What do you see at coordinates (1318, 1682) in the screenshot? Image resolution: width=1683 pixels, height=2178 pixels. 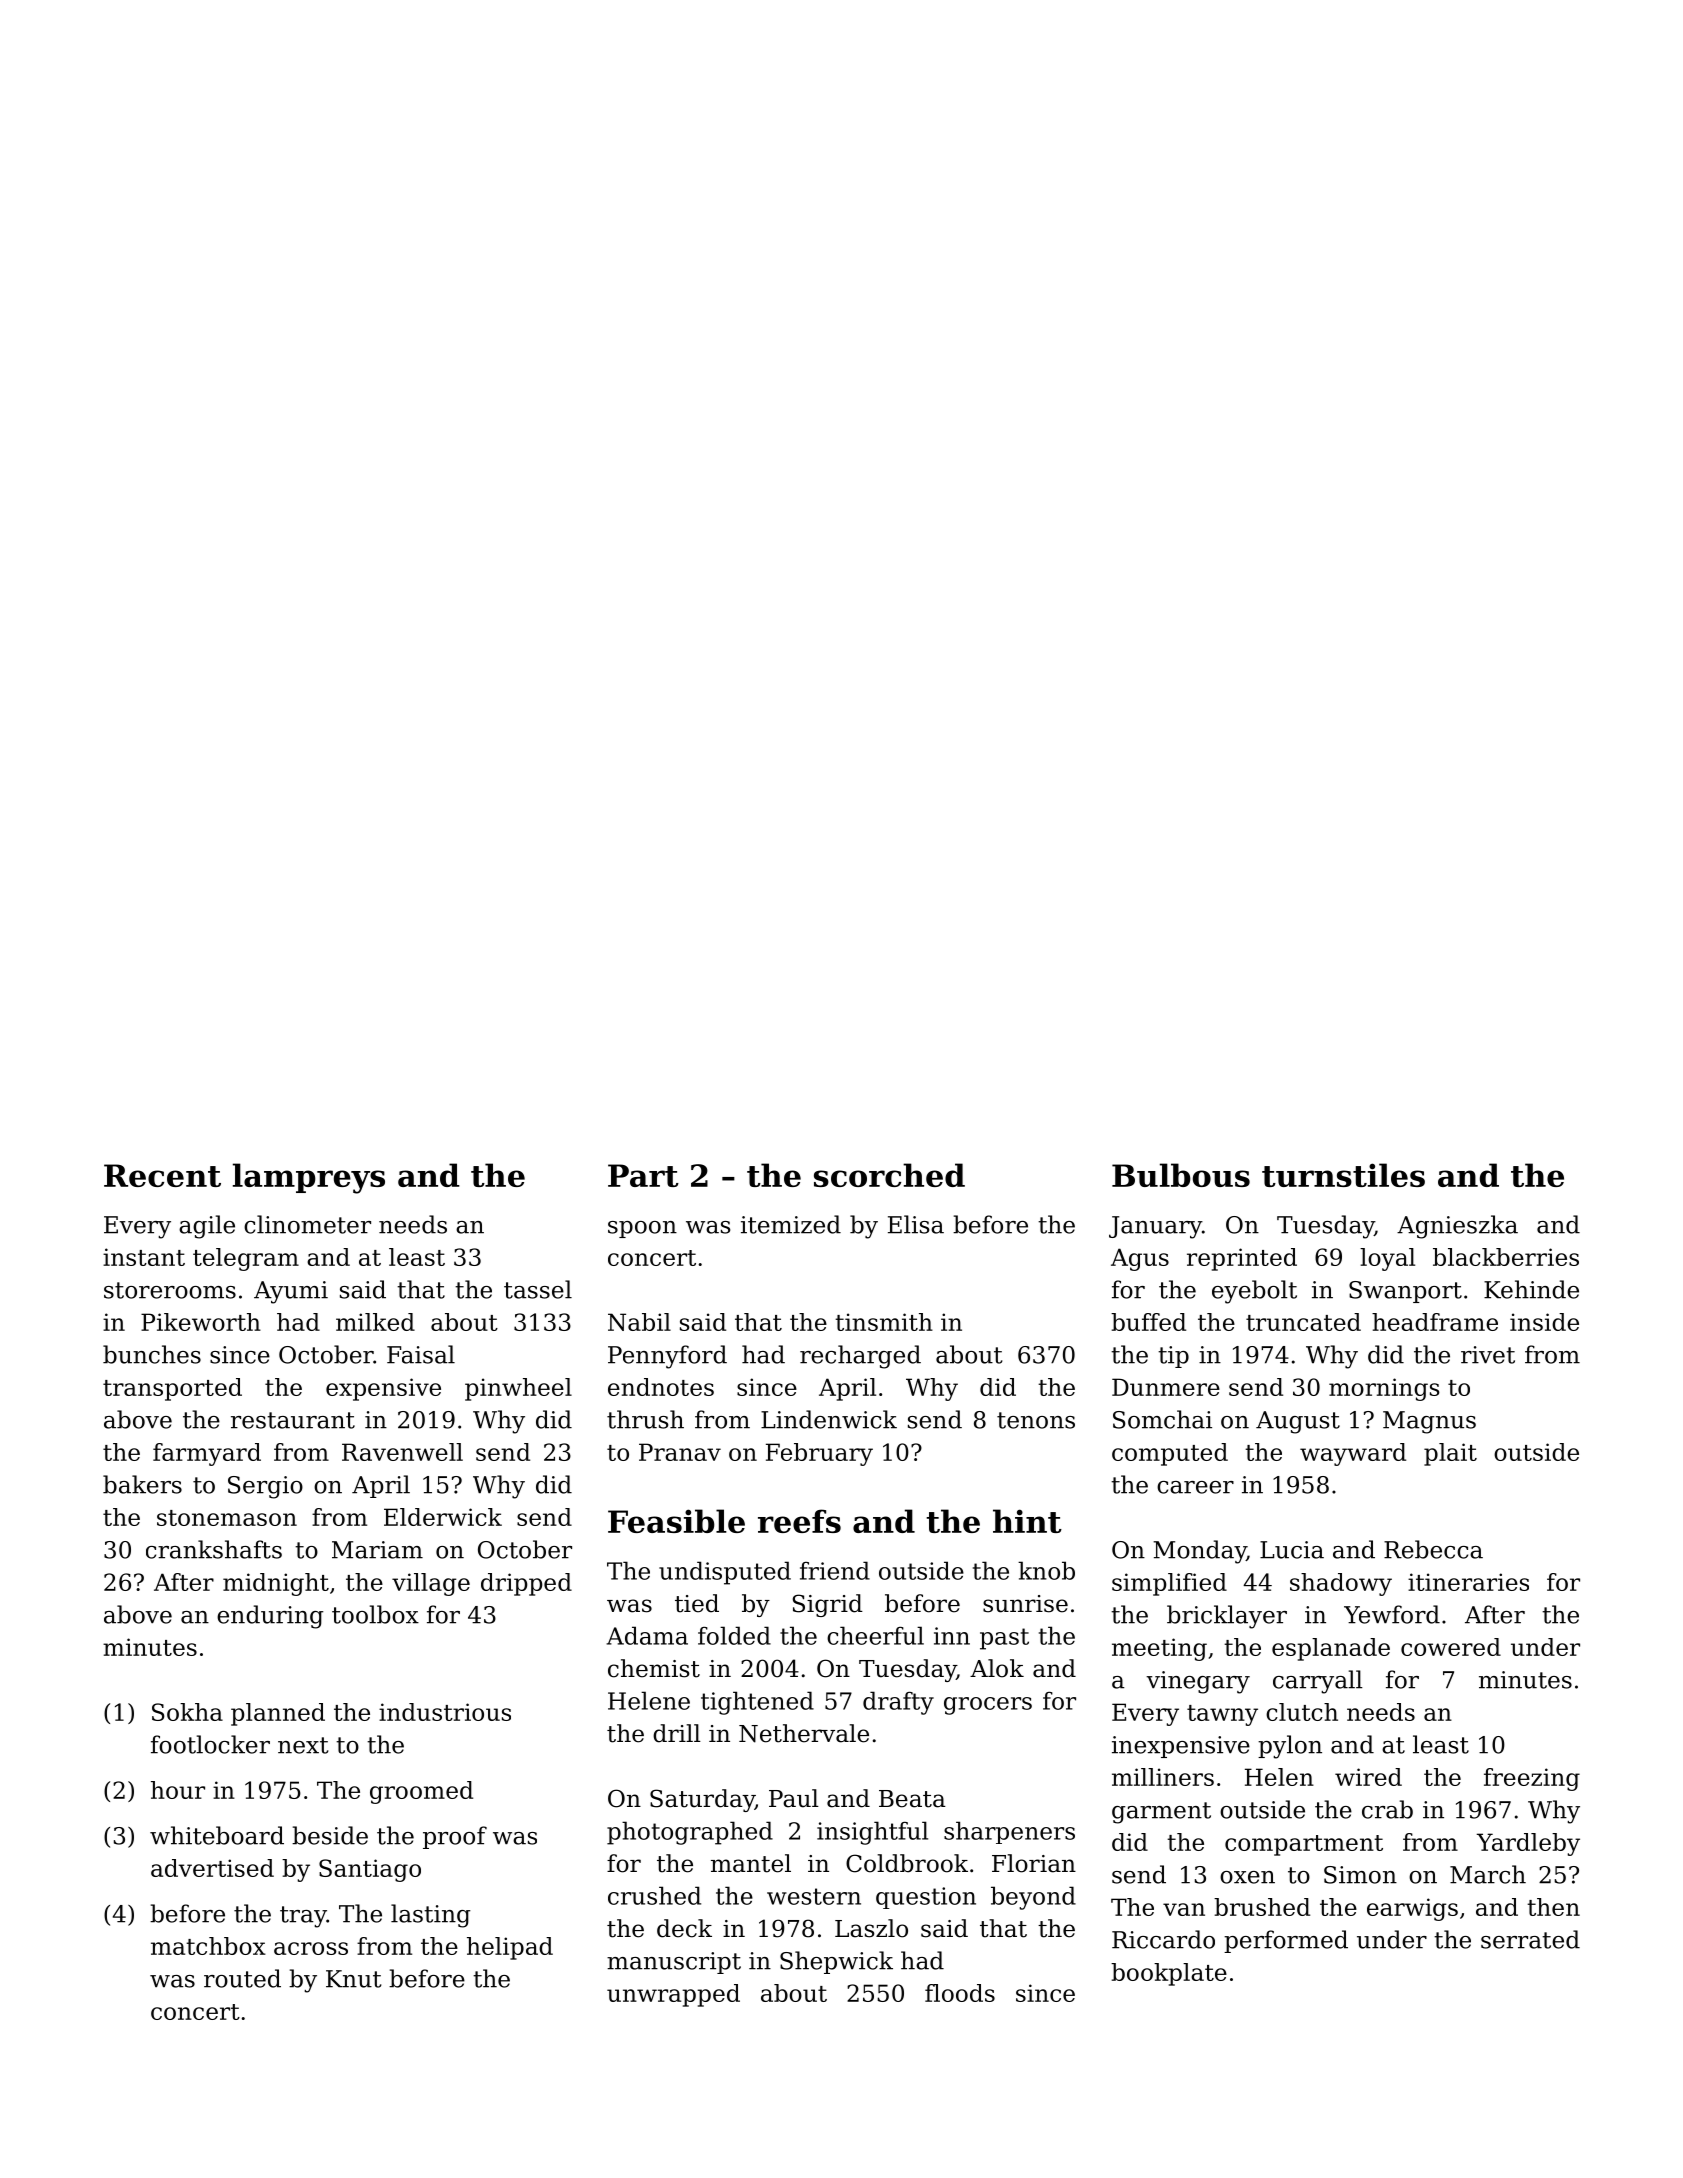 I see `carryall` at bounding box center [1318, 1682].
